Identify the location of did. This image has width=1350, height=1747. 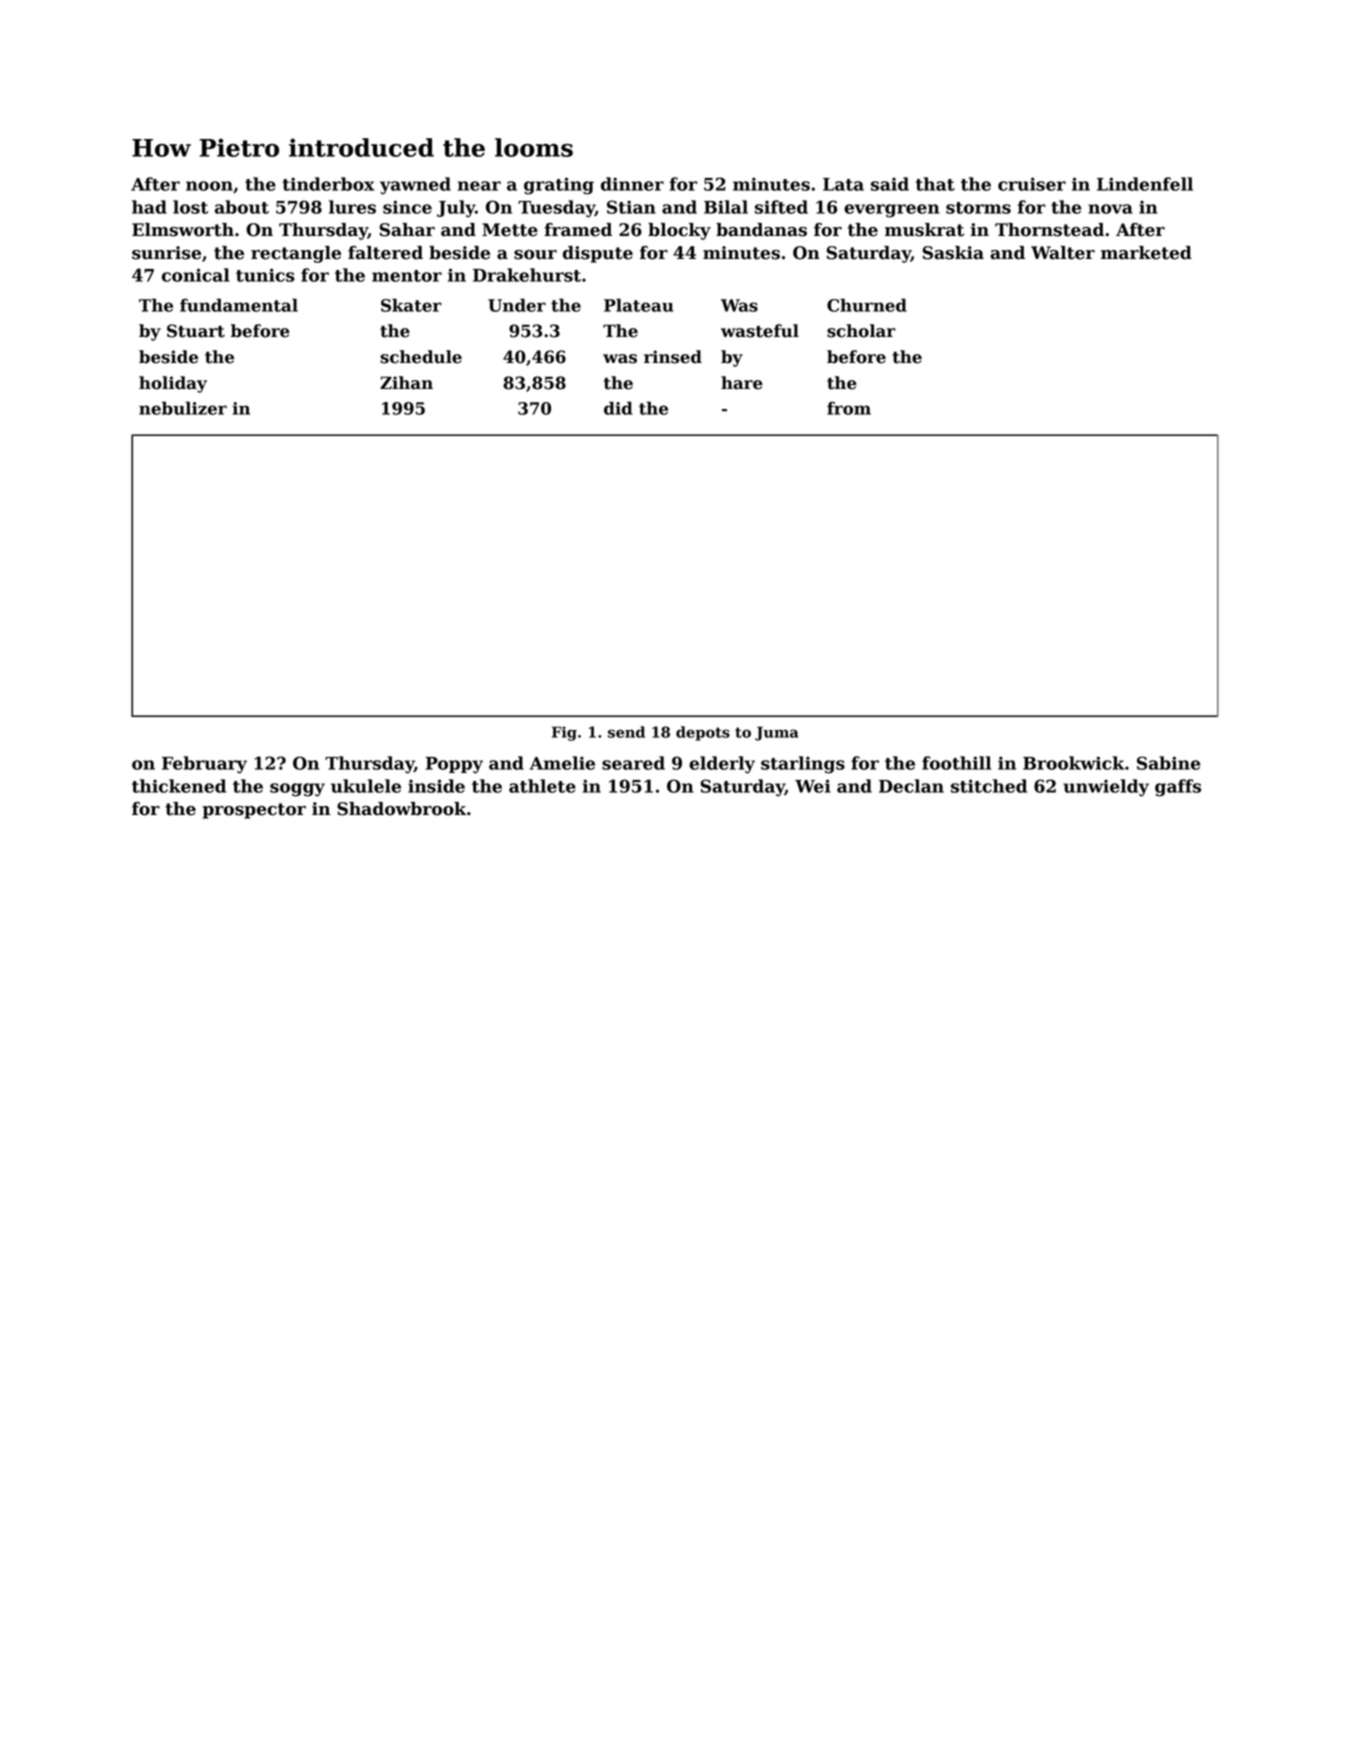
(618, 408).
